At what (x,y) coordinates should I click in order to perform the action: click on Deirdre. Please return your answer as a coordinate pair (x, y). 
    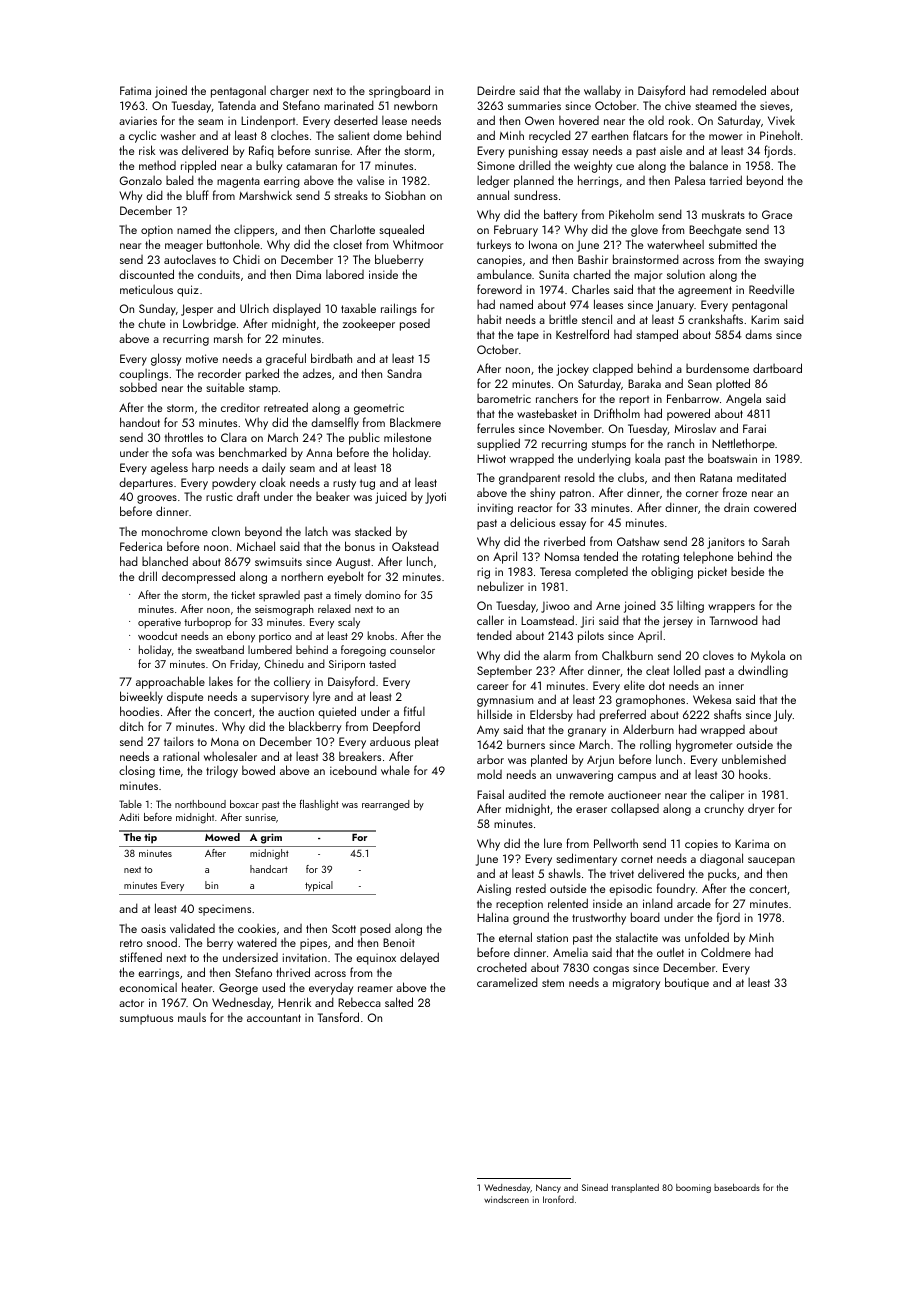
    Looking at the image, I should click on (496, 90).
